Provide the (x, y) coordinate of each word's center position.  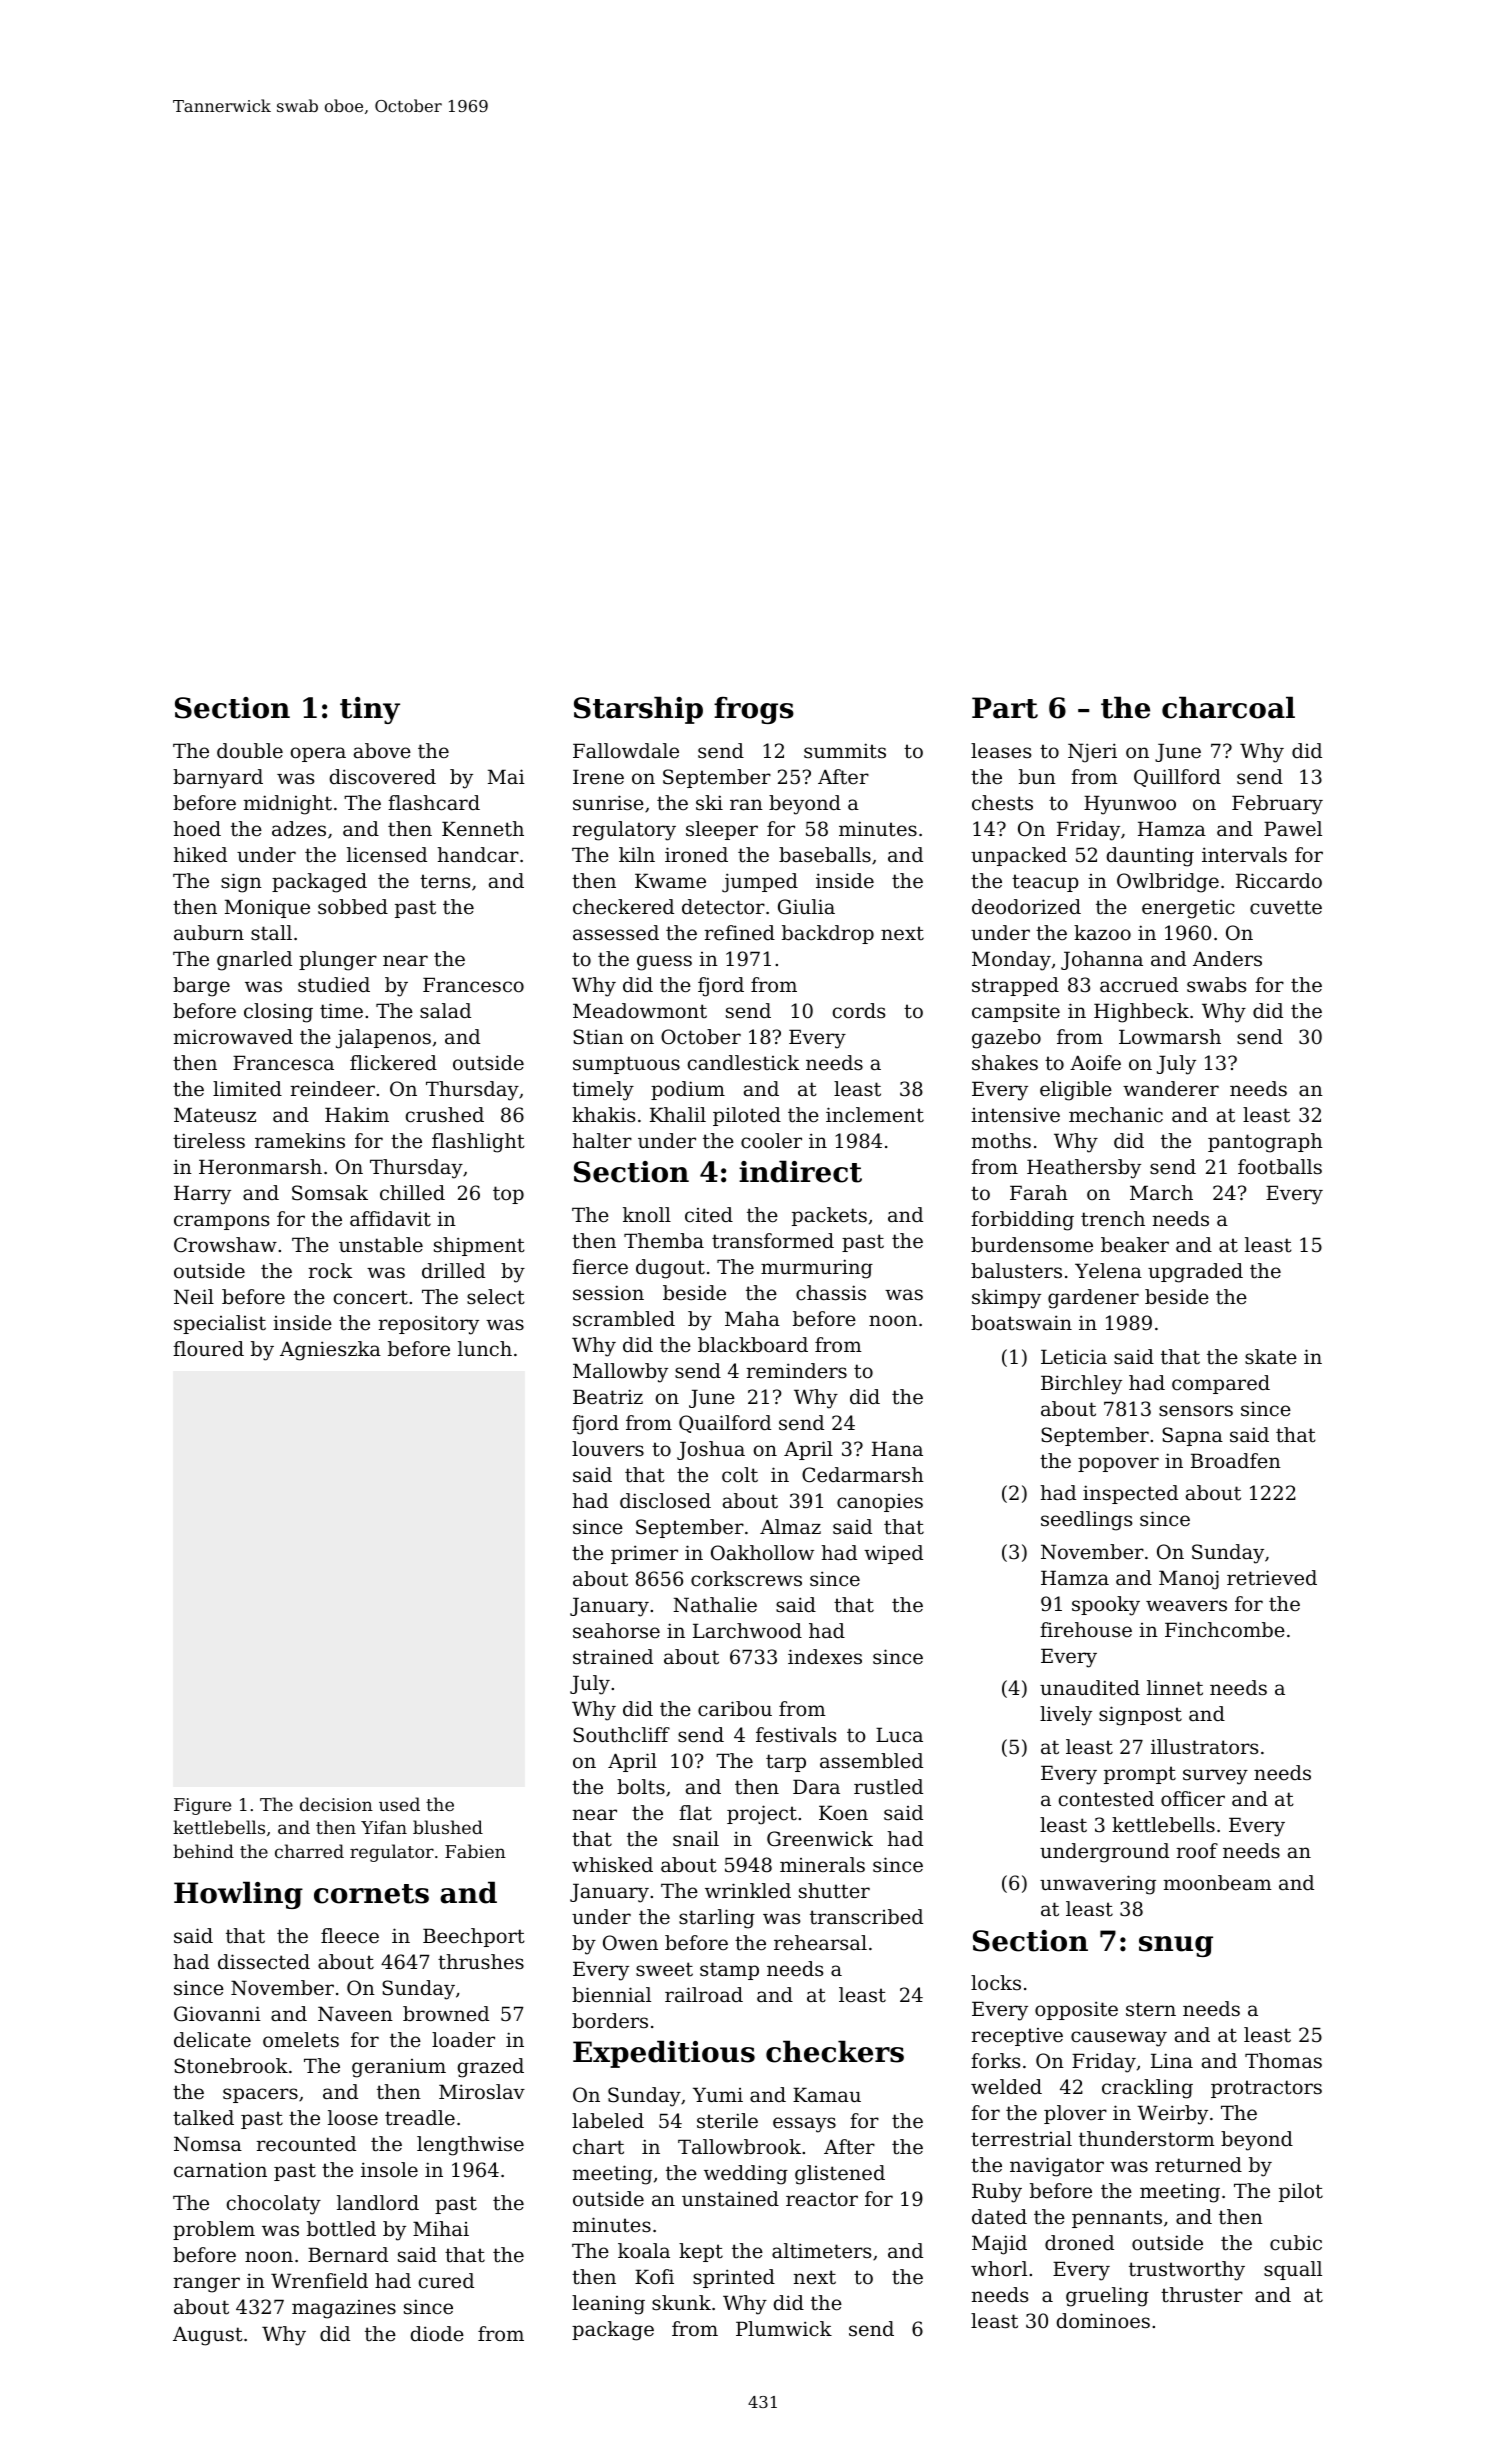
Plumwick (784, 2328)
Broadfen (1236, 1461)
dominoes (1103, 2321)
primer (644, 1554)
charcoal (1228, 707)
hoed (197, 829)
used (399, 1804)
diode (437, 2334)
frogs (754, 710)
